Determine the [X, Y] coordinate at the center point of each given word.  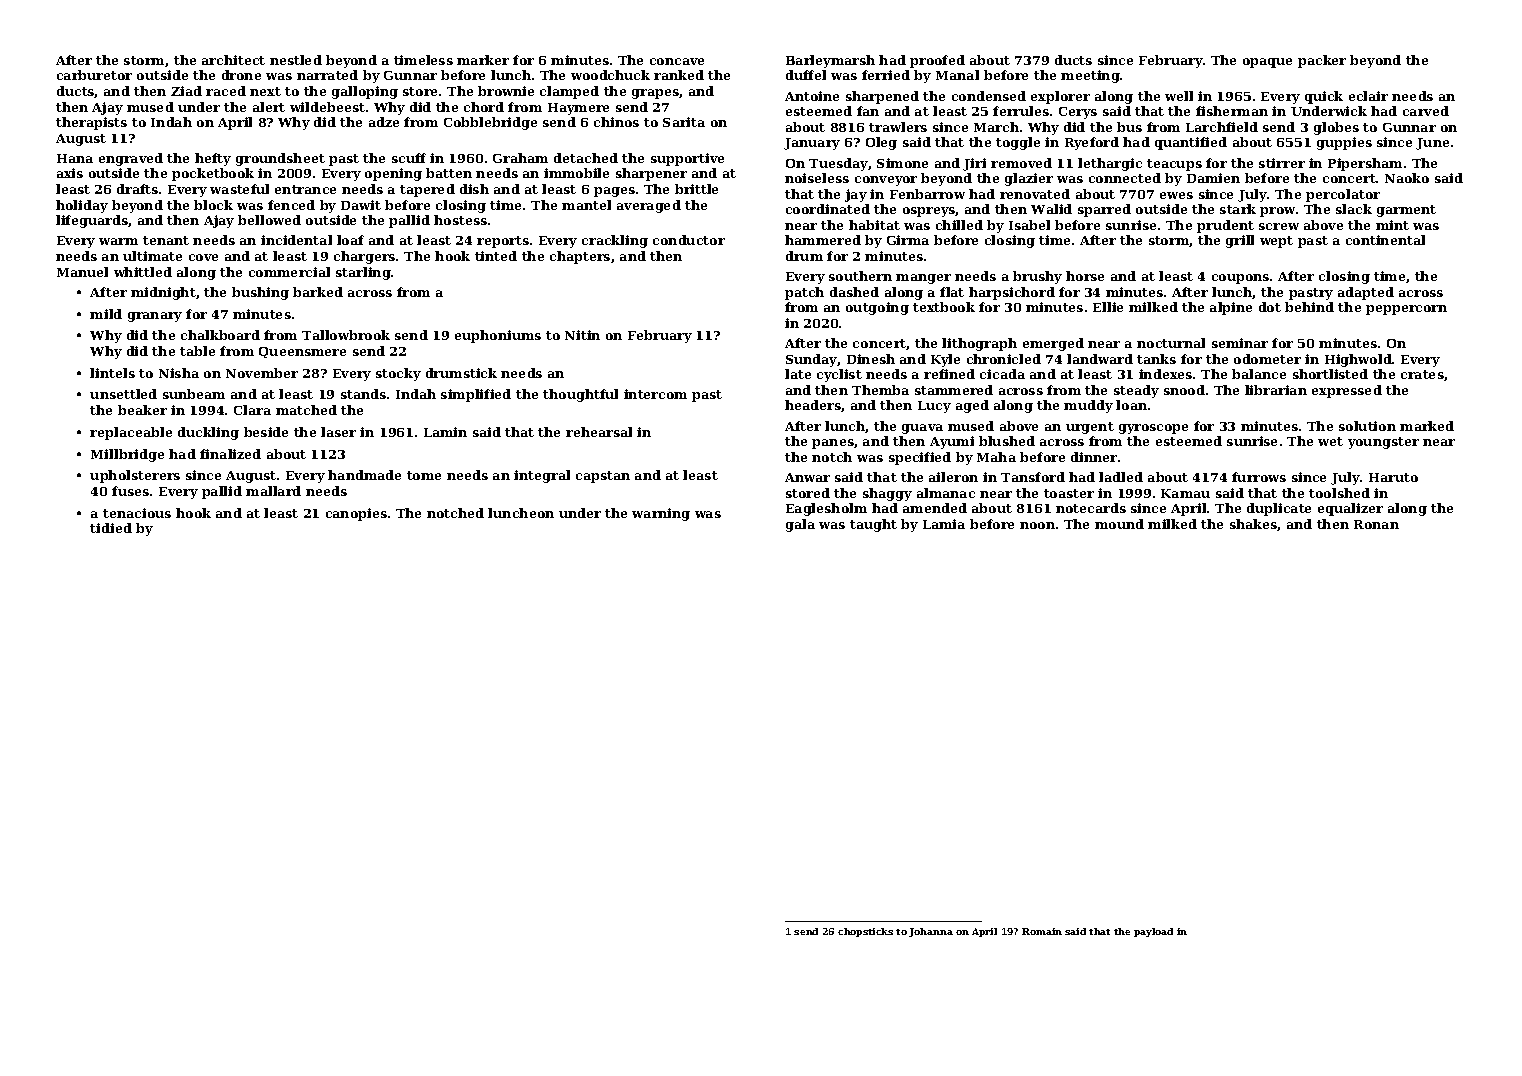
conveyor [886, 181]
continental [1385, 240]
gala [800, 525]
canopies [356, 514]
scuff [409, 158]
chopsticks [865, 932]
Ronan [1376, 524]
